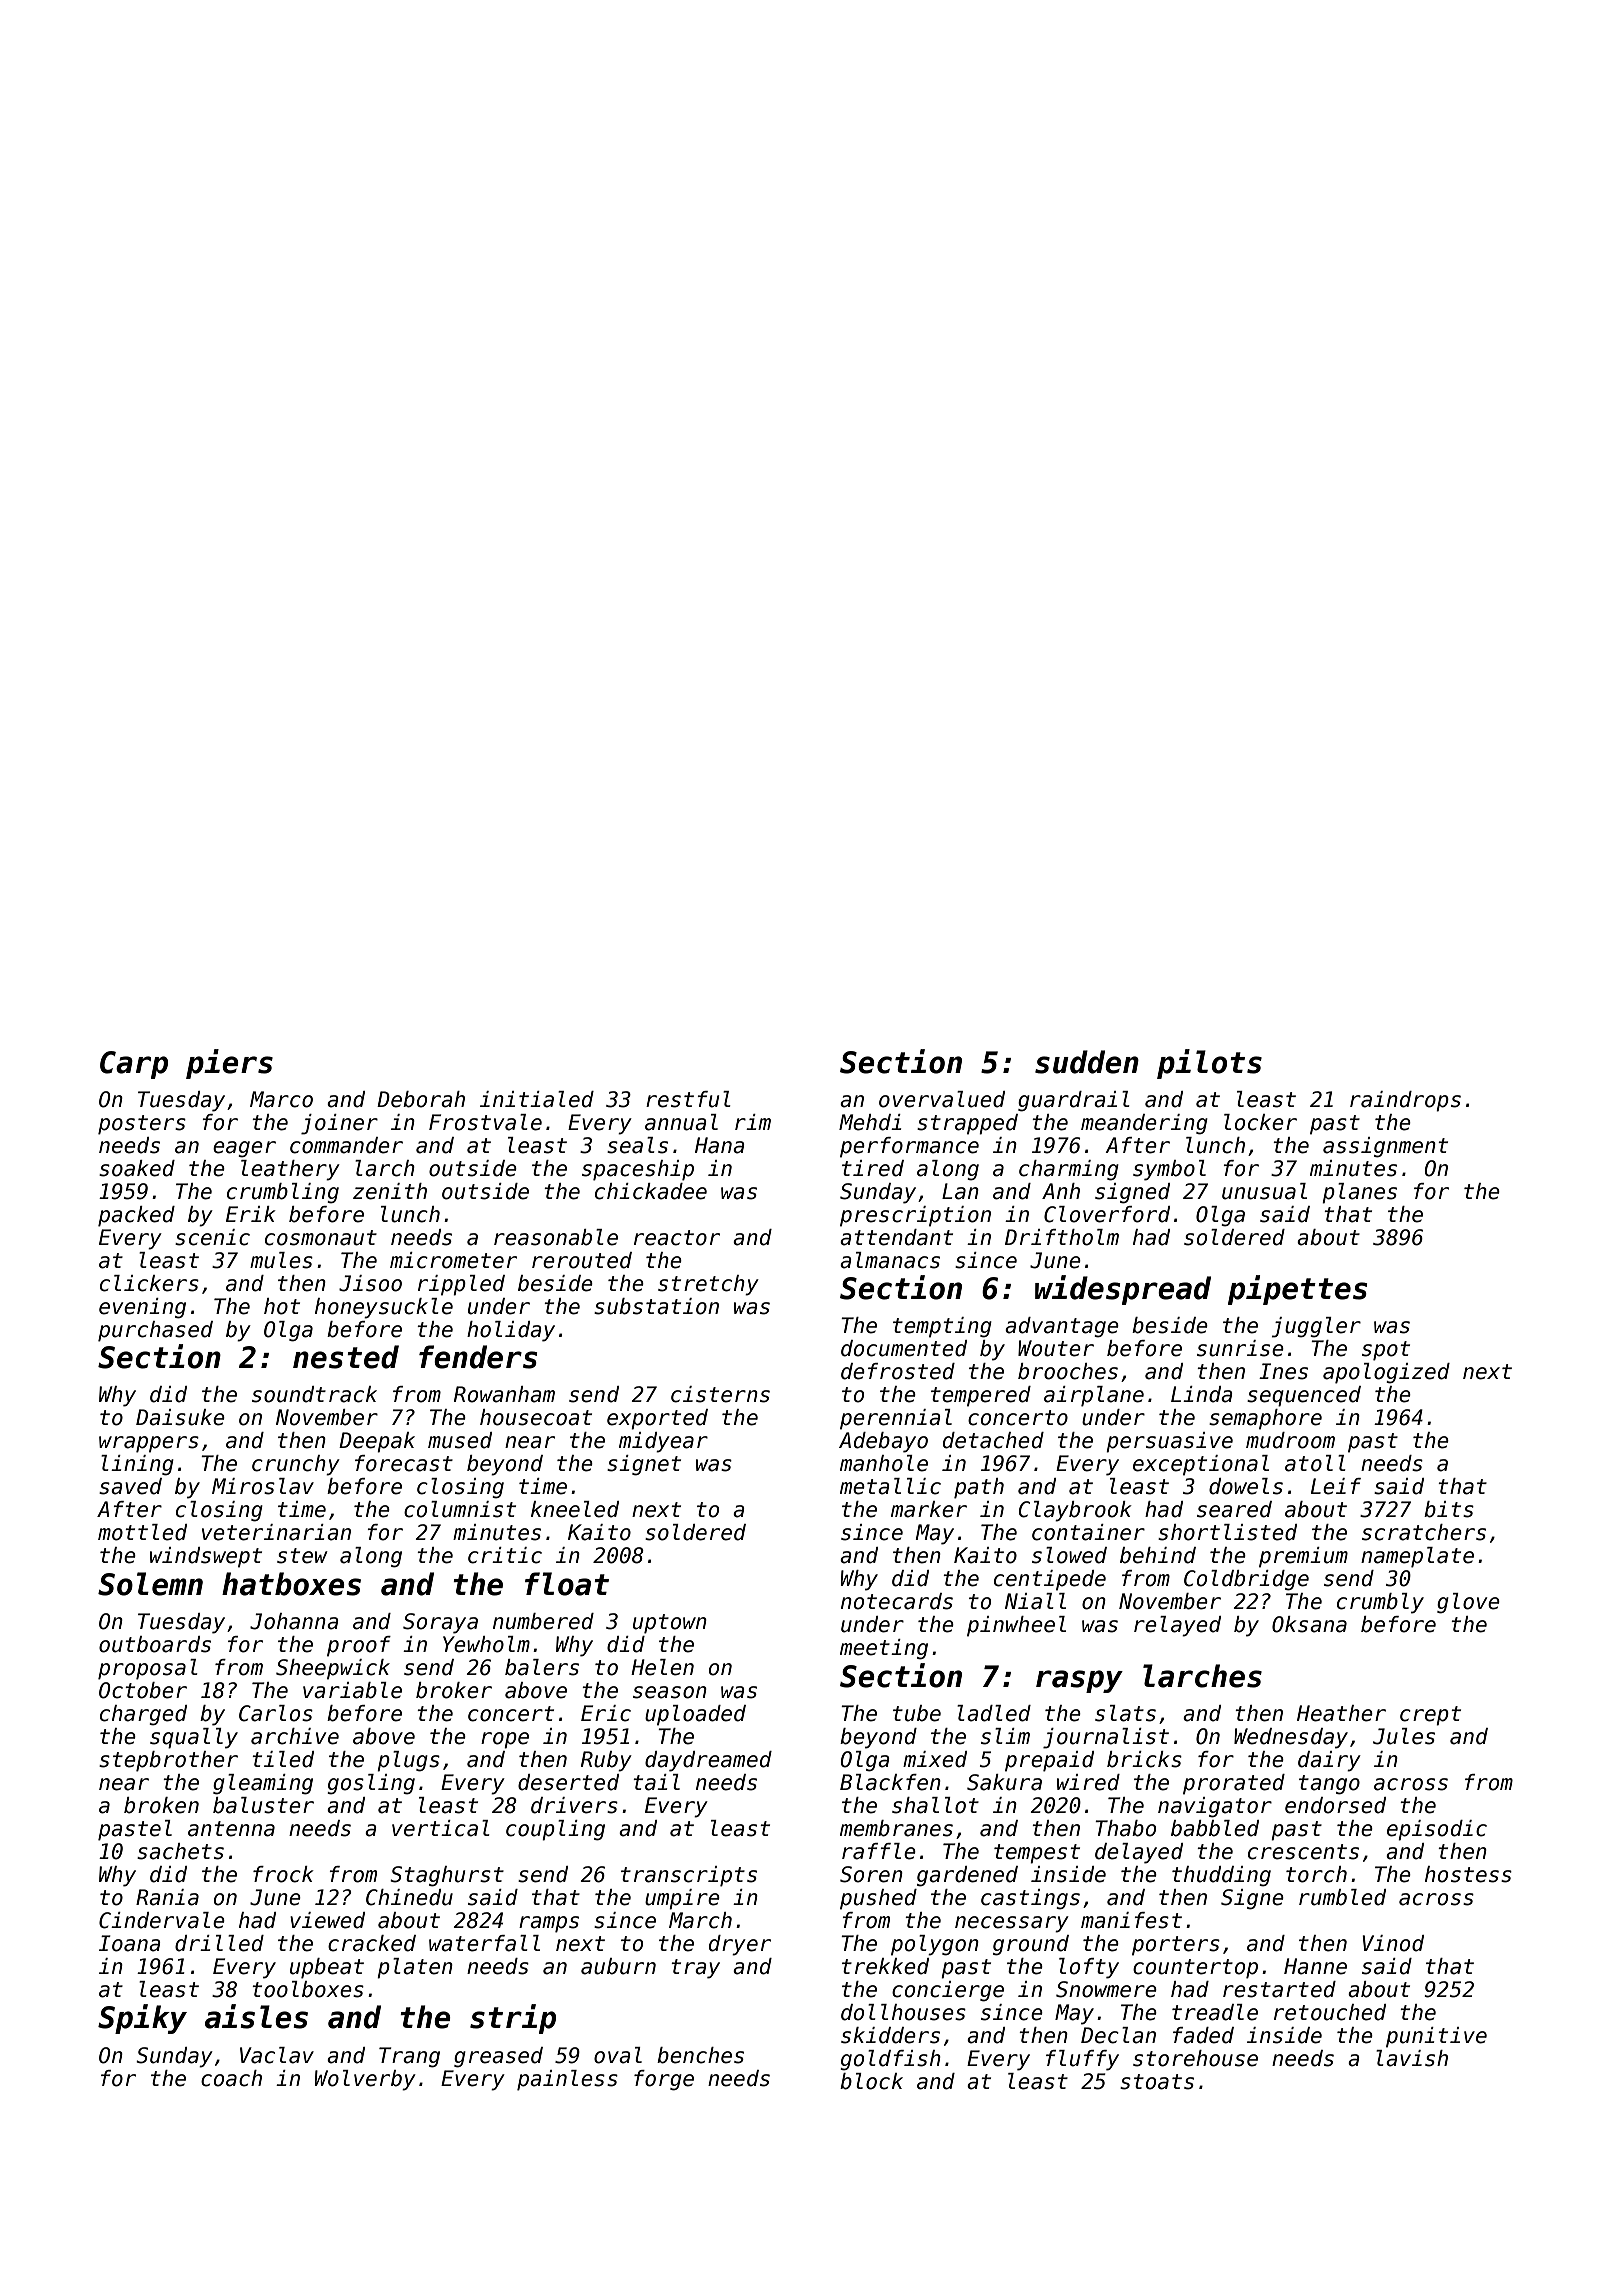 Image resolution: width=1620 pixels, height=2292 pixels. Describe the element at coordinates (1144, 1759) in the screenshot. I see `bricks` at that location.
